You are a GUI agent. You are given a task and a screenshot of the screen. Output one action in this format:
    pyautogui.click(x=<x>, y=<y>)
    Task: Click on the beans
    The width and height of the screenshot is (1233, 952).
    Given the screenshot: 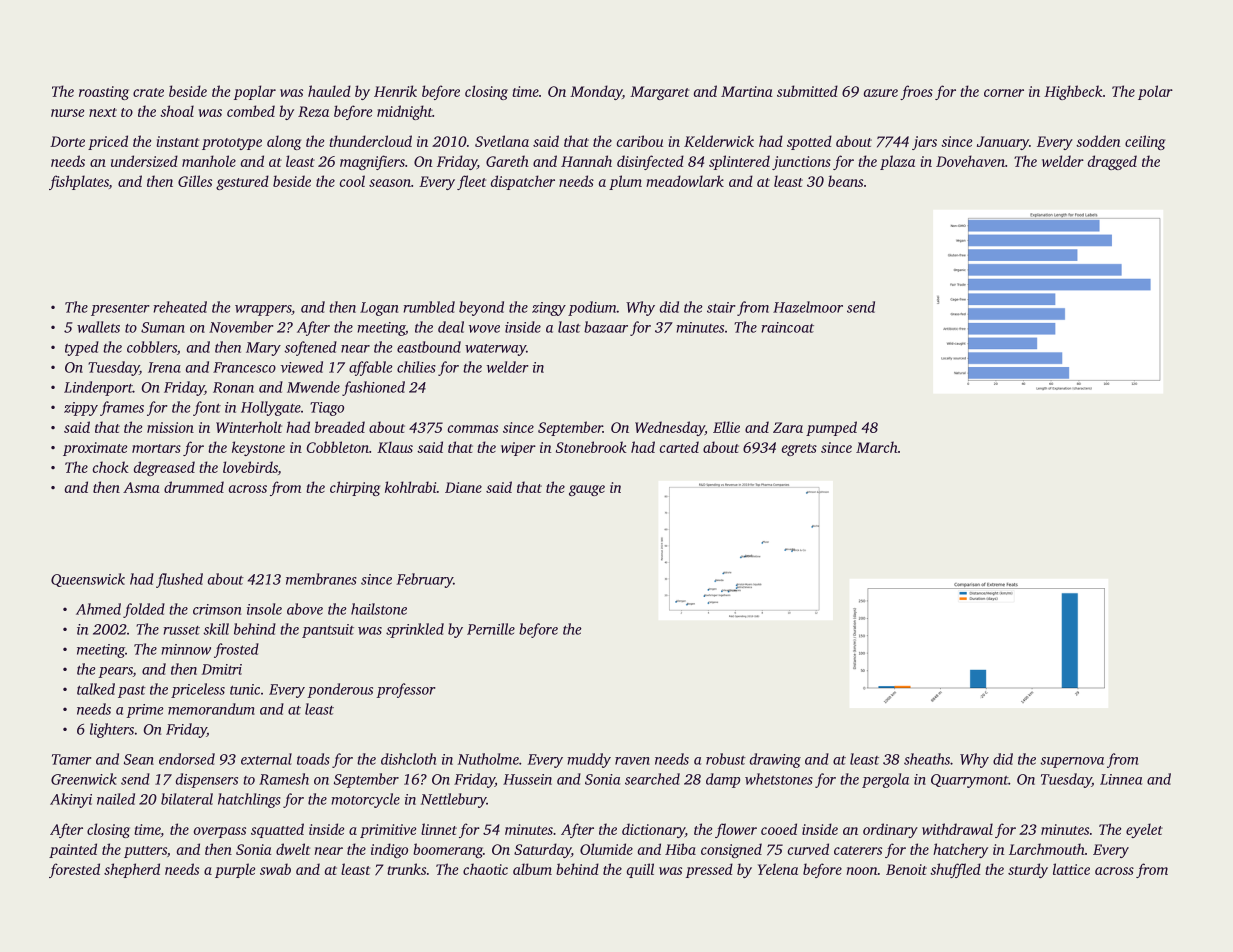 What is the action you would take?
    pyautogui.click(x=845, y=181)
